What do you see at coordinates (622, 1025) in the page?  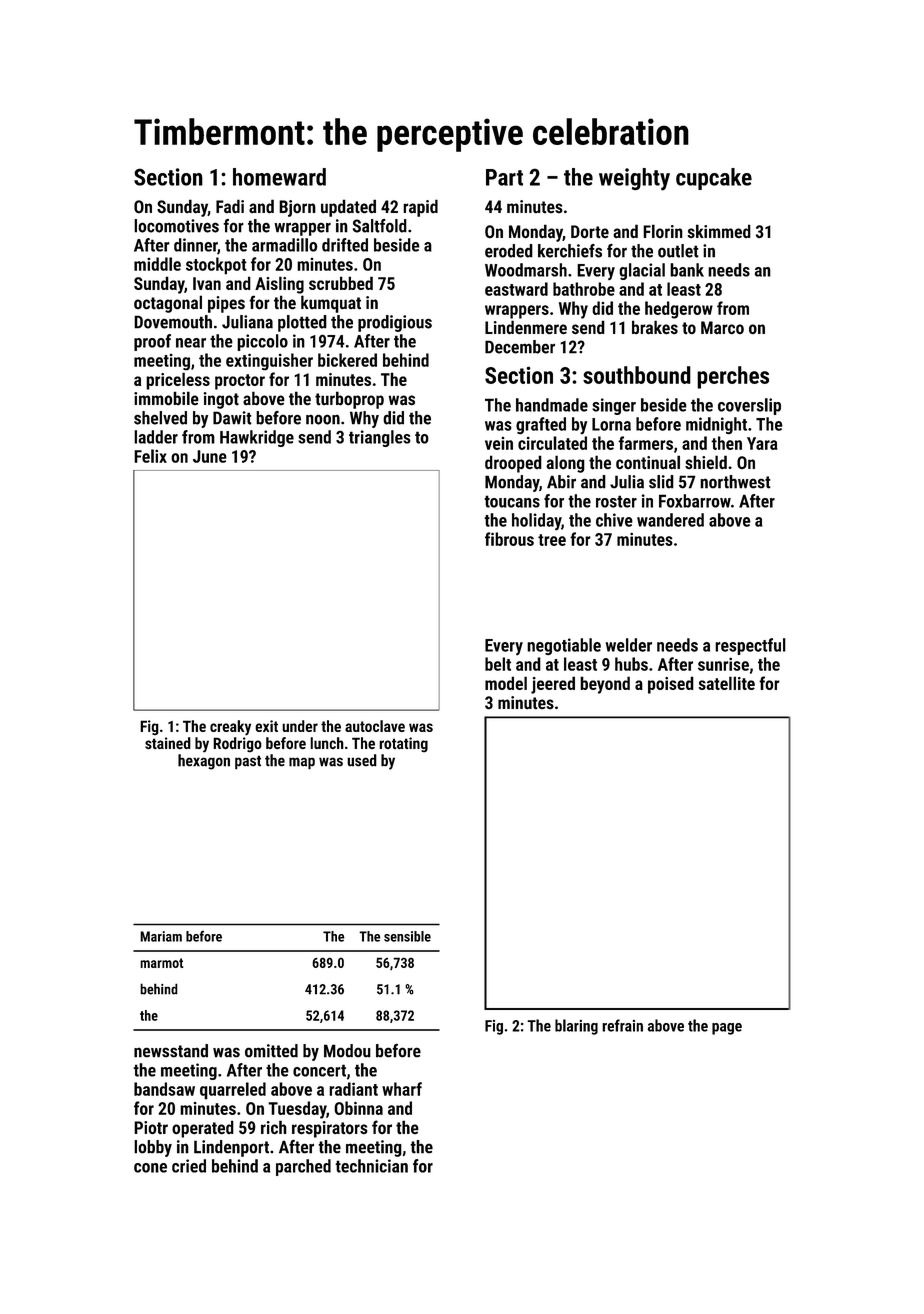 I see `refrain` at bounding box center [622, 1025].
